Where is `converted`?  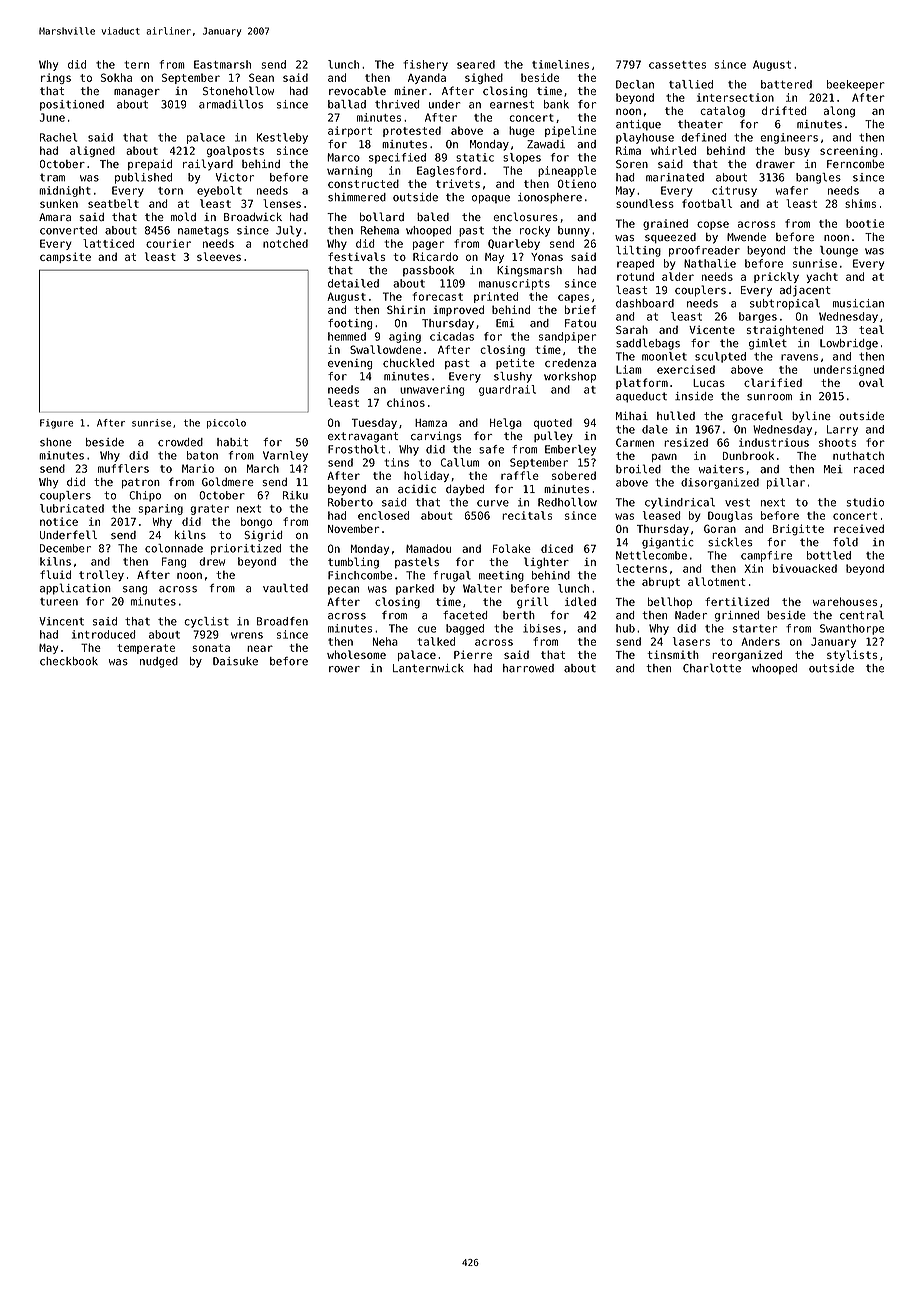 converted is located at coordinates (68, 230).
